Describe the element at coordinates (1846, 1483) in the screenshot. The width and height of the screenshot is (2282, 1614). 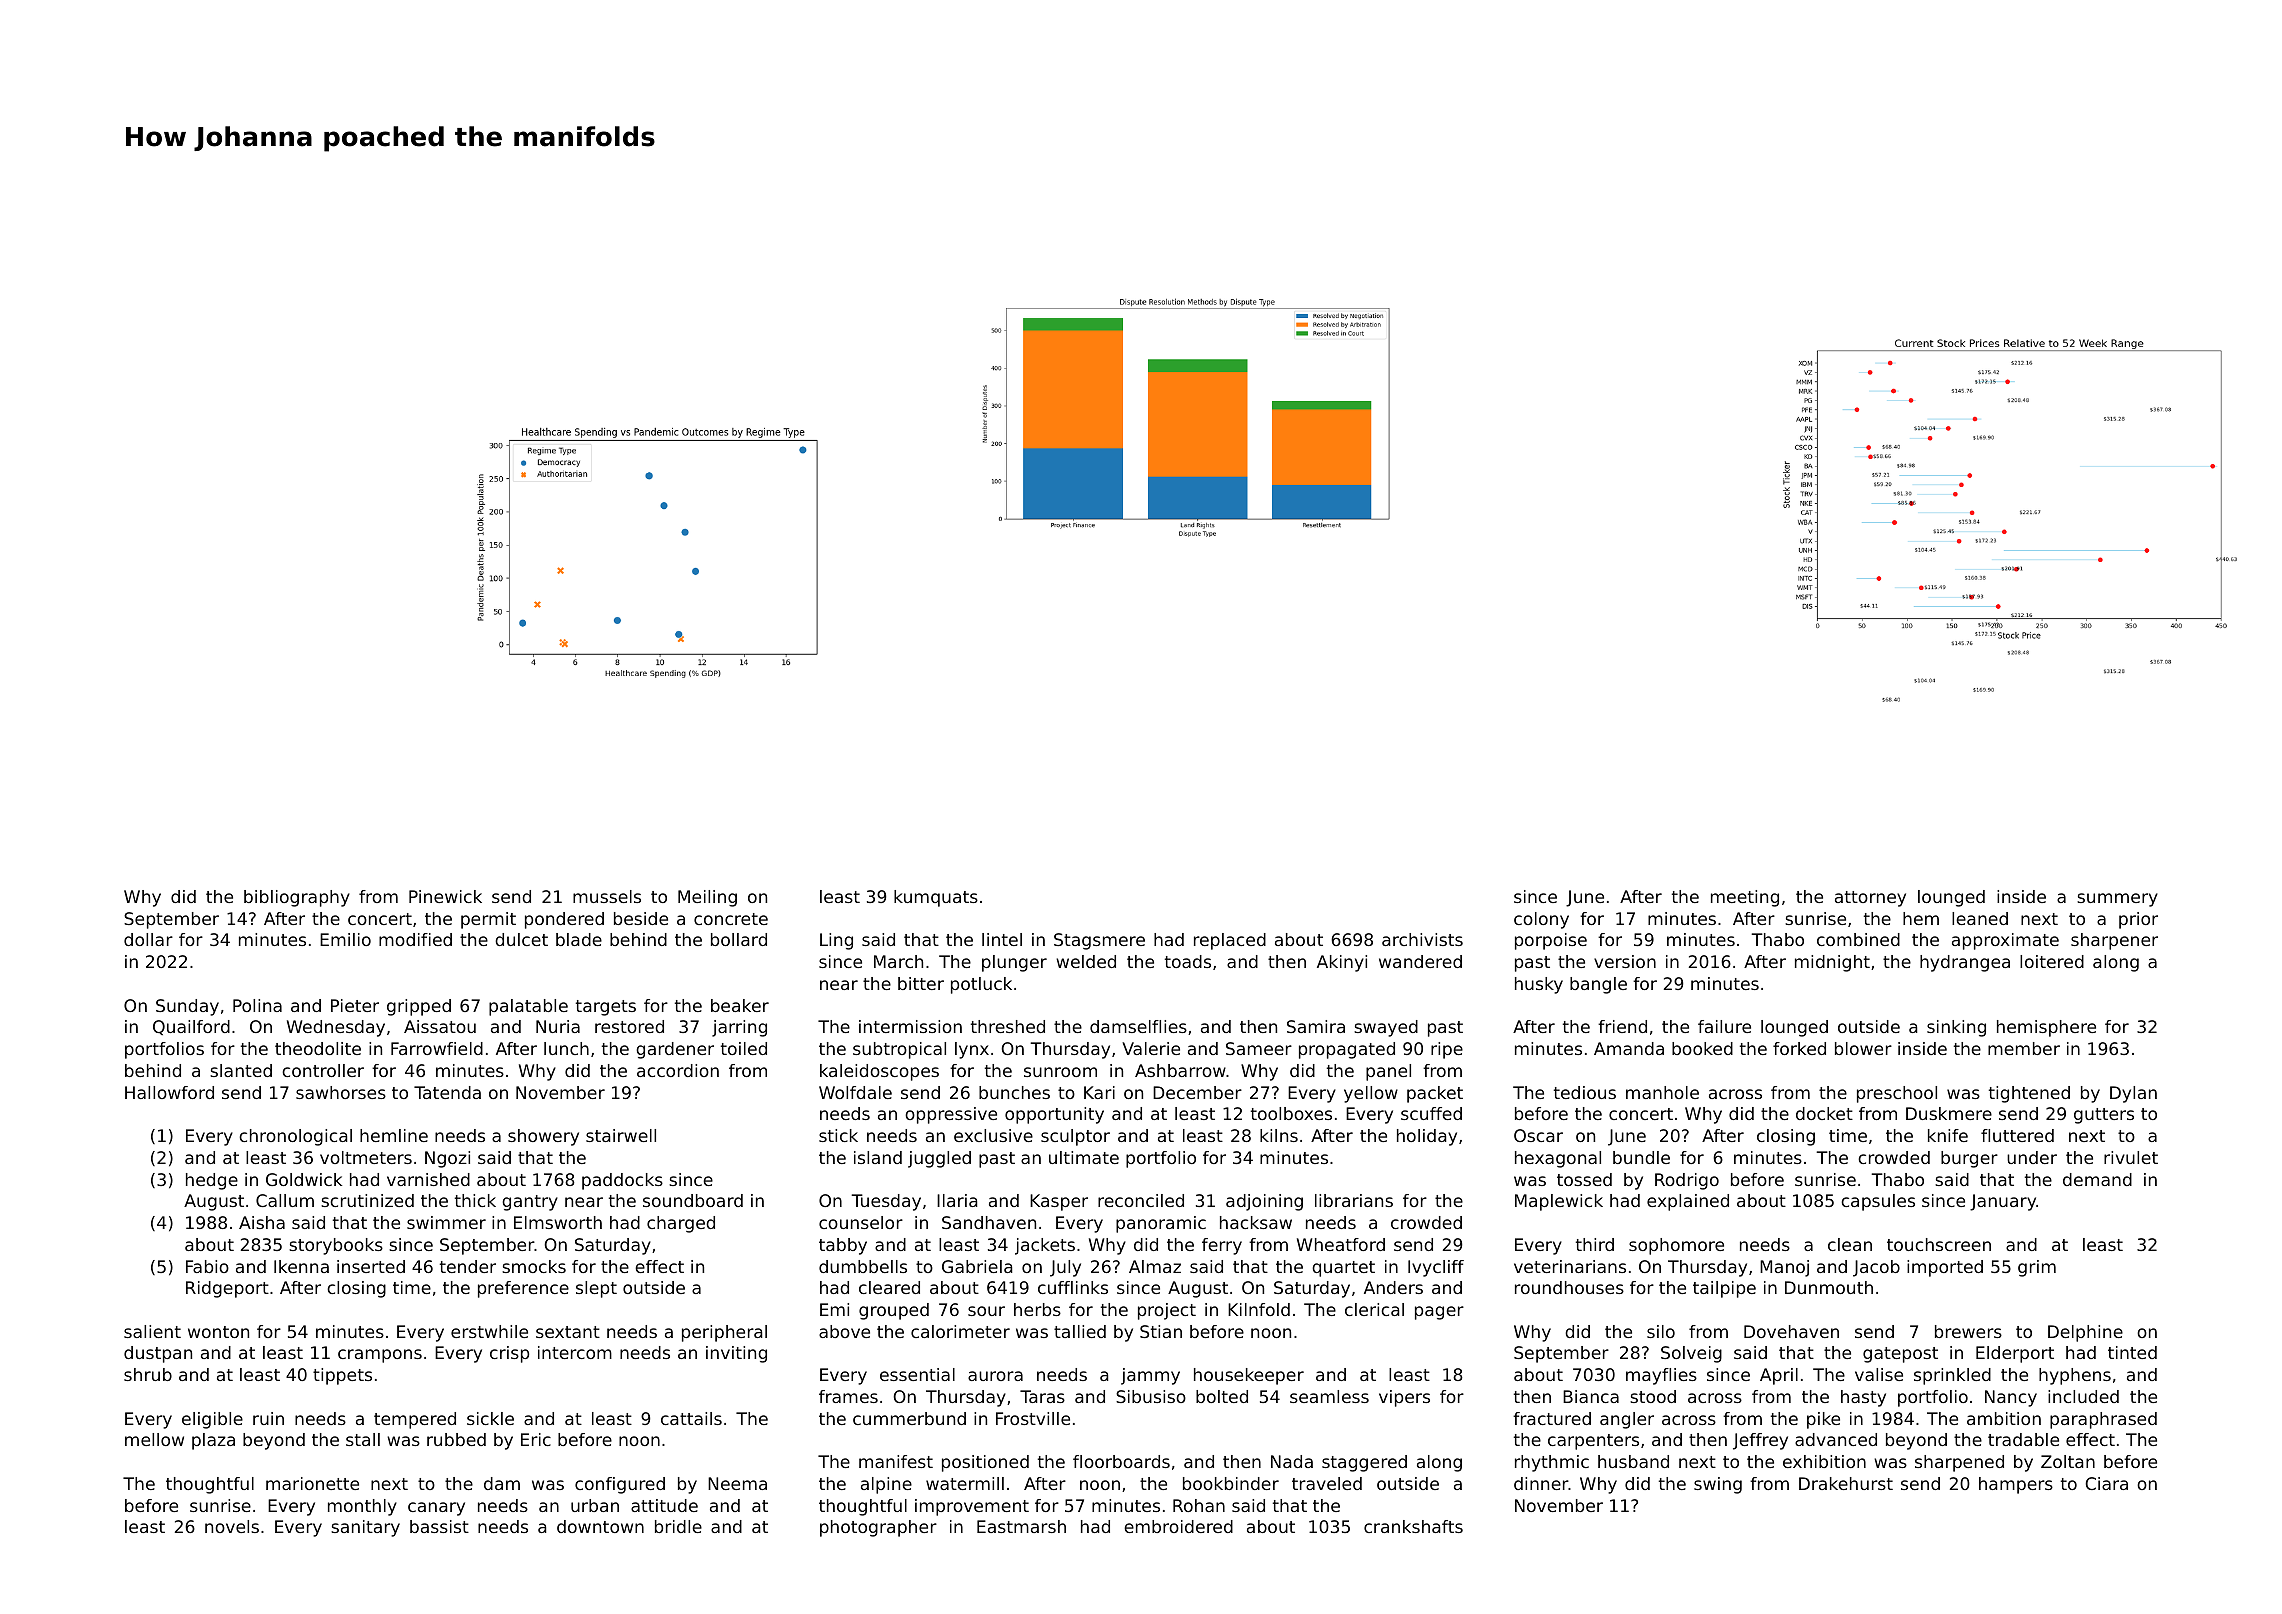
I see `Drakehurst` at that location.
